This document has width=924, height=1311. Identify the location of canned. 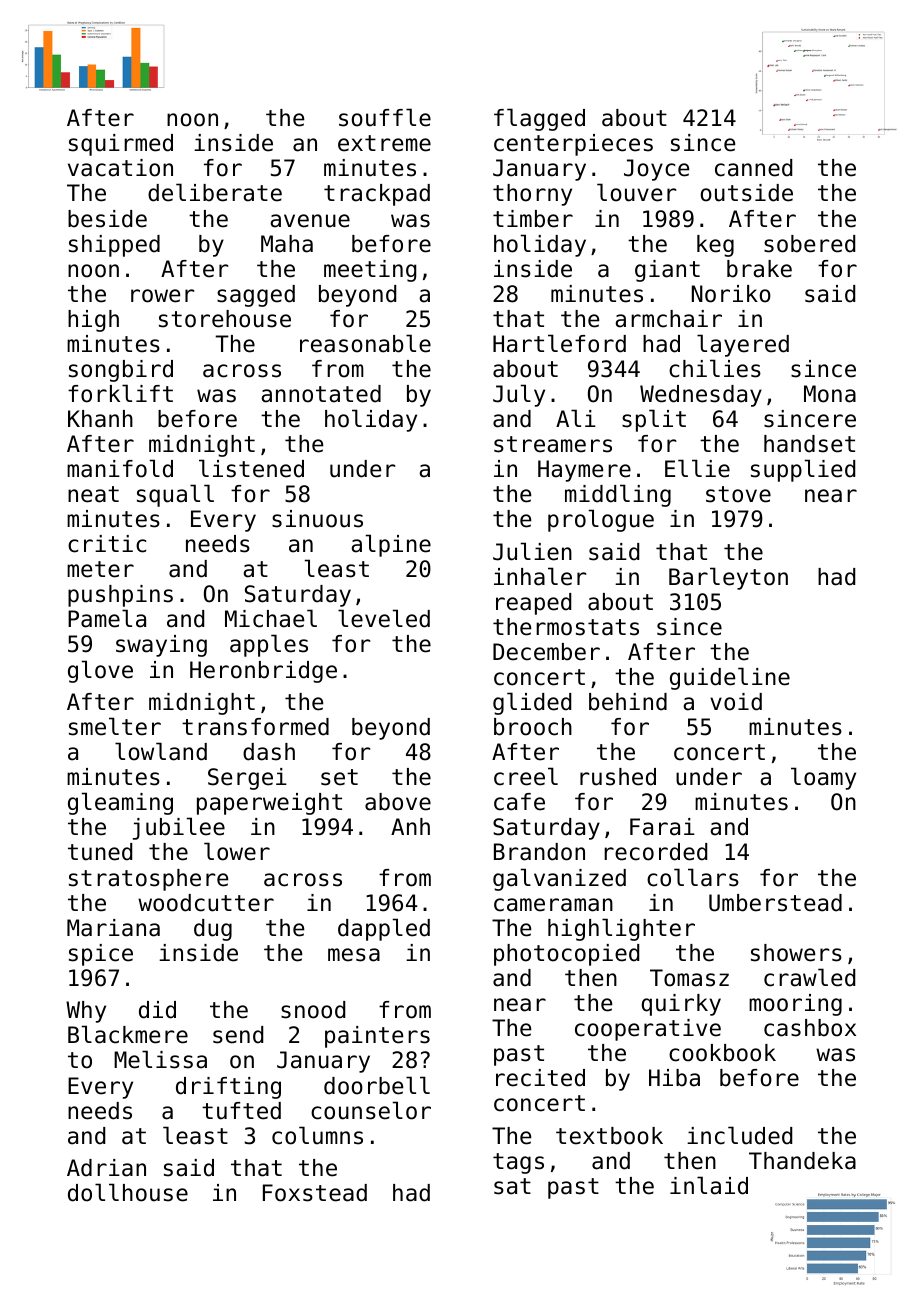
(753, 168).
